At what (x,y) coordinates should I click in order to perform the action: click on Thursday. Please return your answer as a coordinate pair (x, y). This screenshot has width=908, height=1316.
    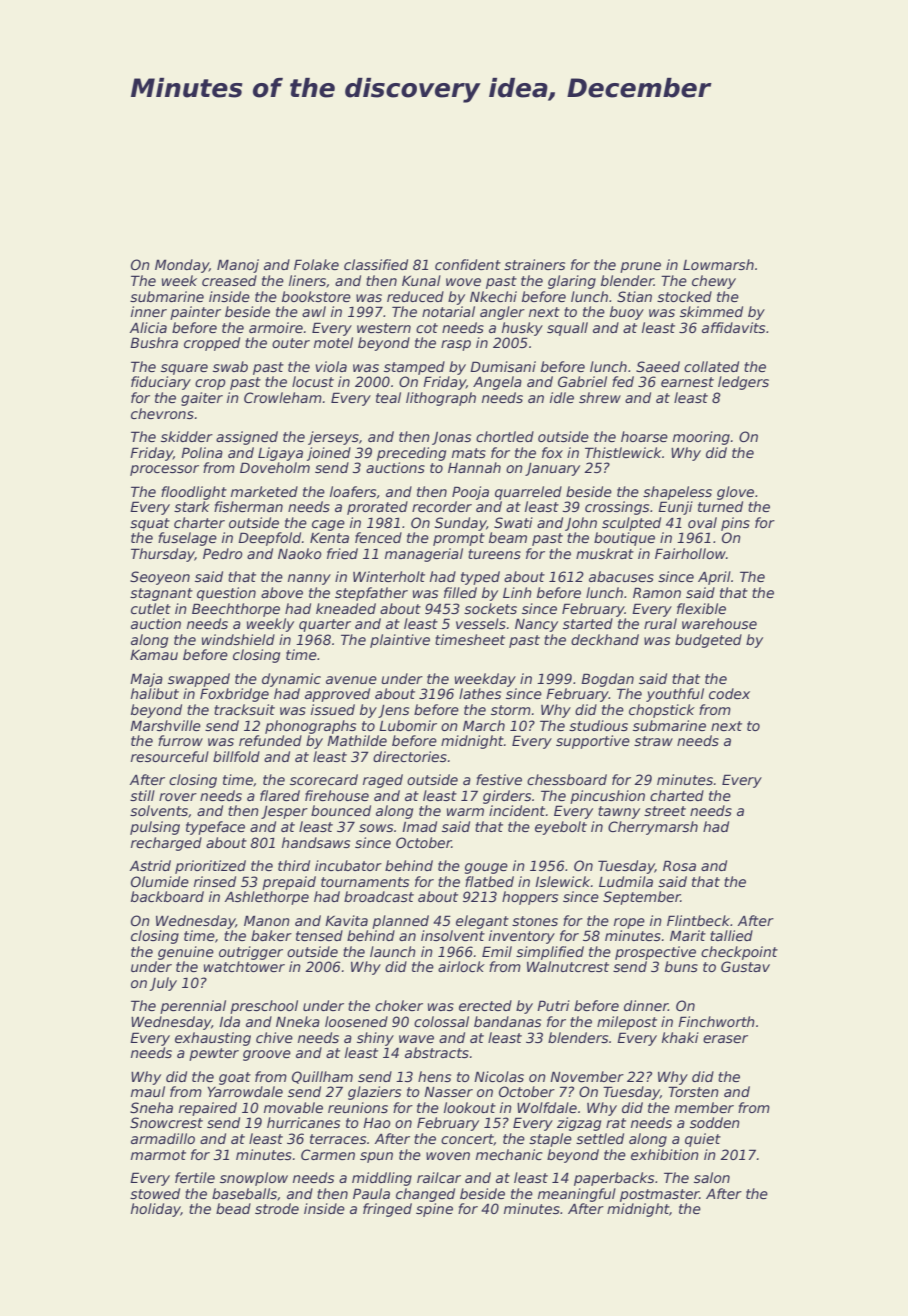
    Looking at the image, I should click on (163, 555).
